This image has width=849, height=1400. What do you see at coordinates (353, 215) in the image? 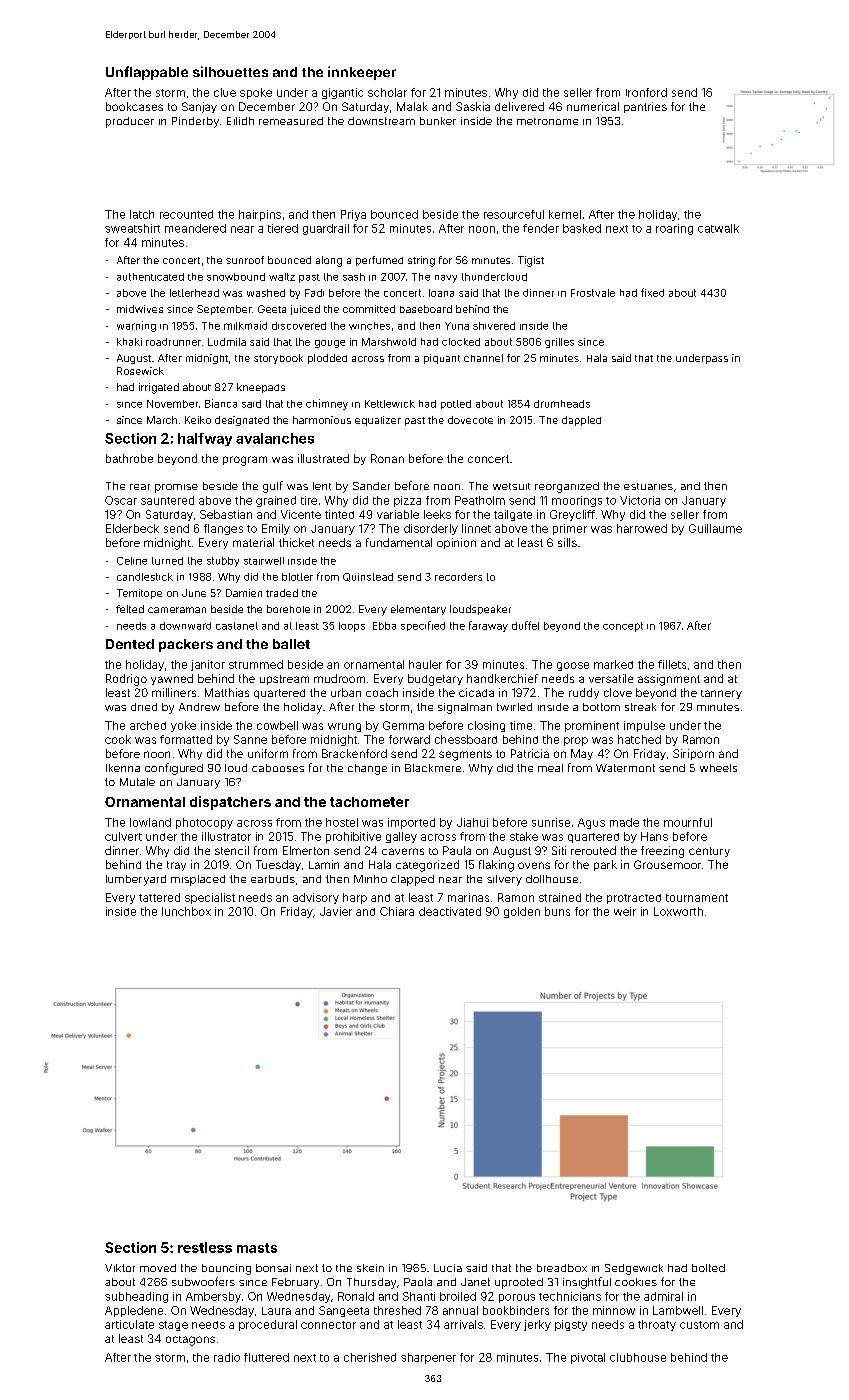
I see `Priya` at bounding box center [353, 215].
